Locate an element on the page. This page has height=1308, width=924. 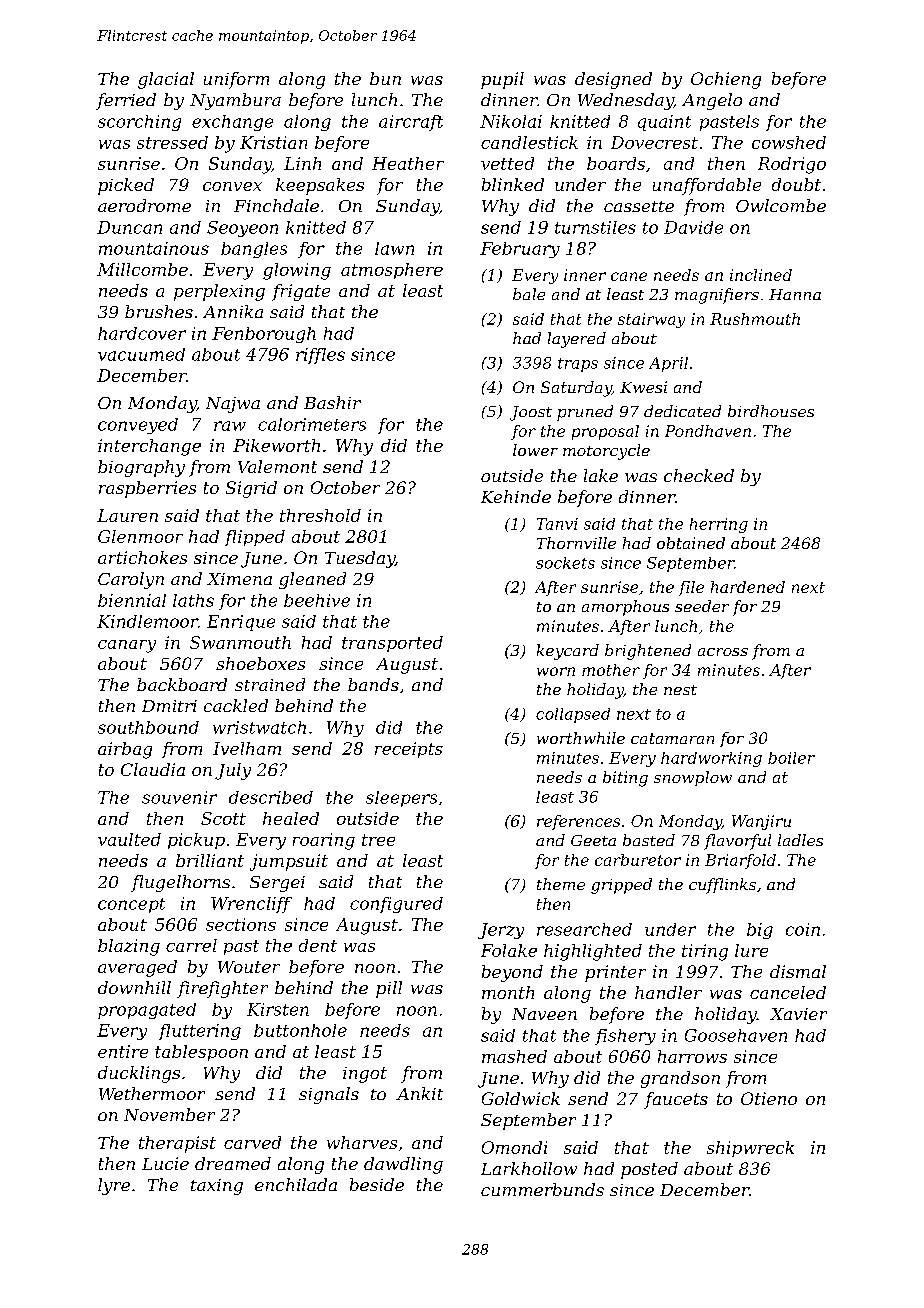
shipwreck is located at coordinates (750, 1149).
